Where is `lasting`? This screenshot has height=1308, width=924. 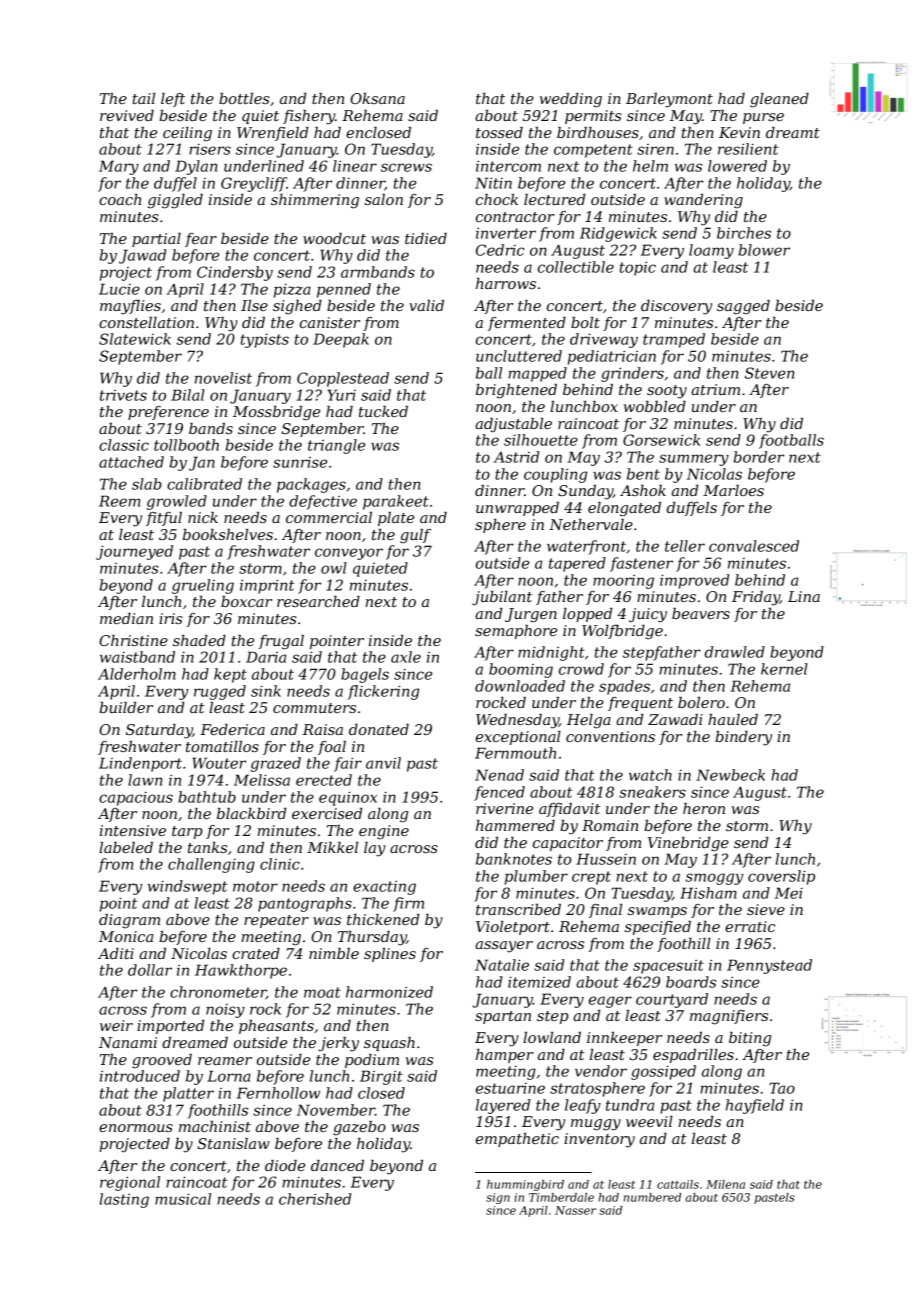
lasting is located at coordinates (124, 1200).
